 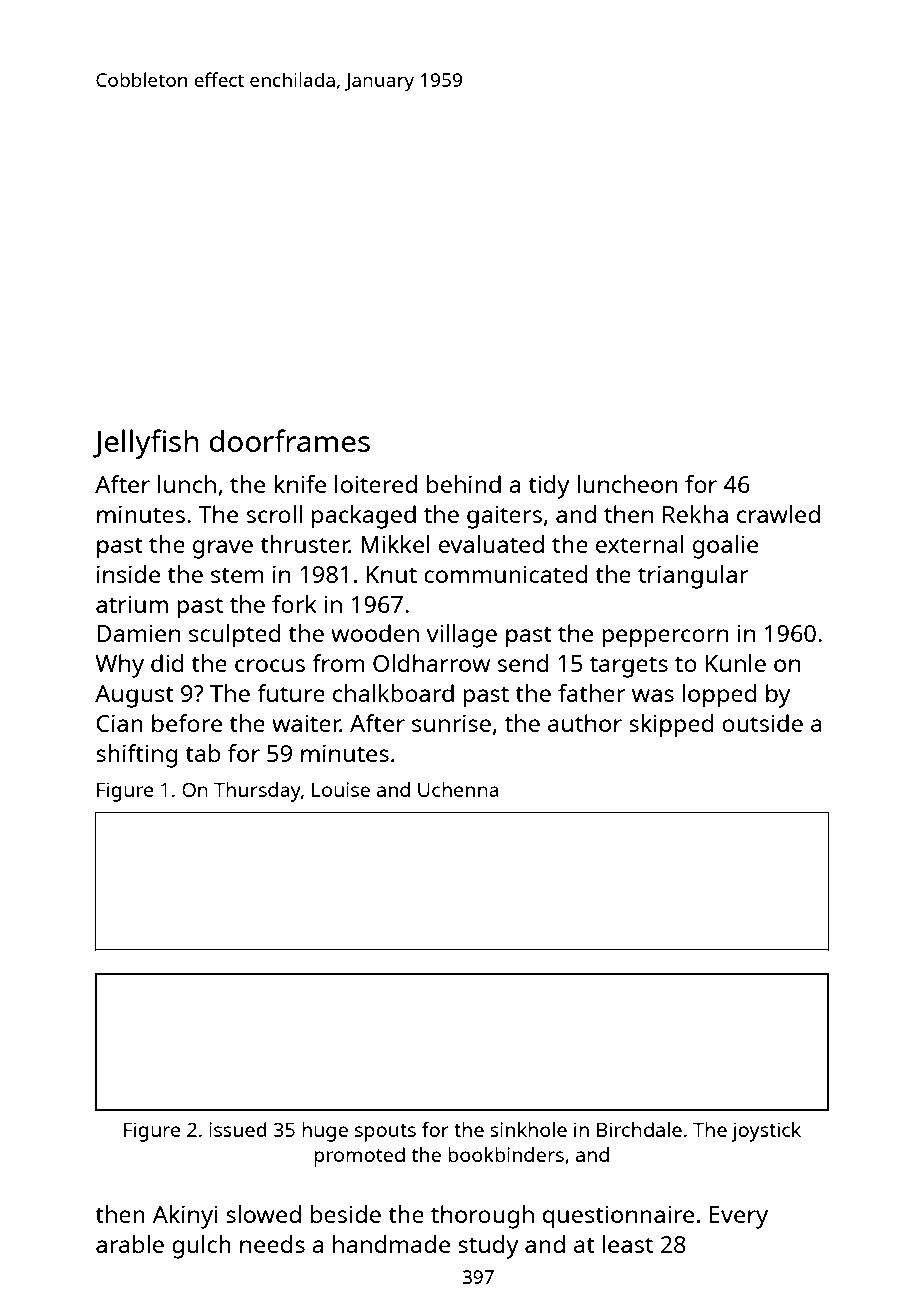 I want to click on issued, so click(x=238, y=1129).
